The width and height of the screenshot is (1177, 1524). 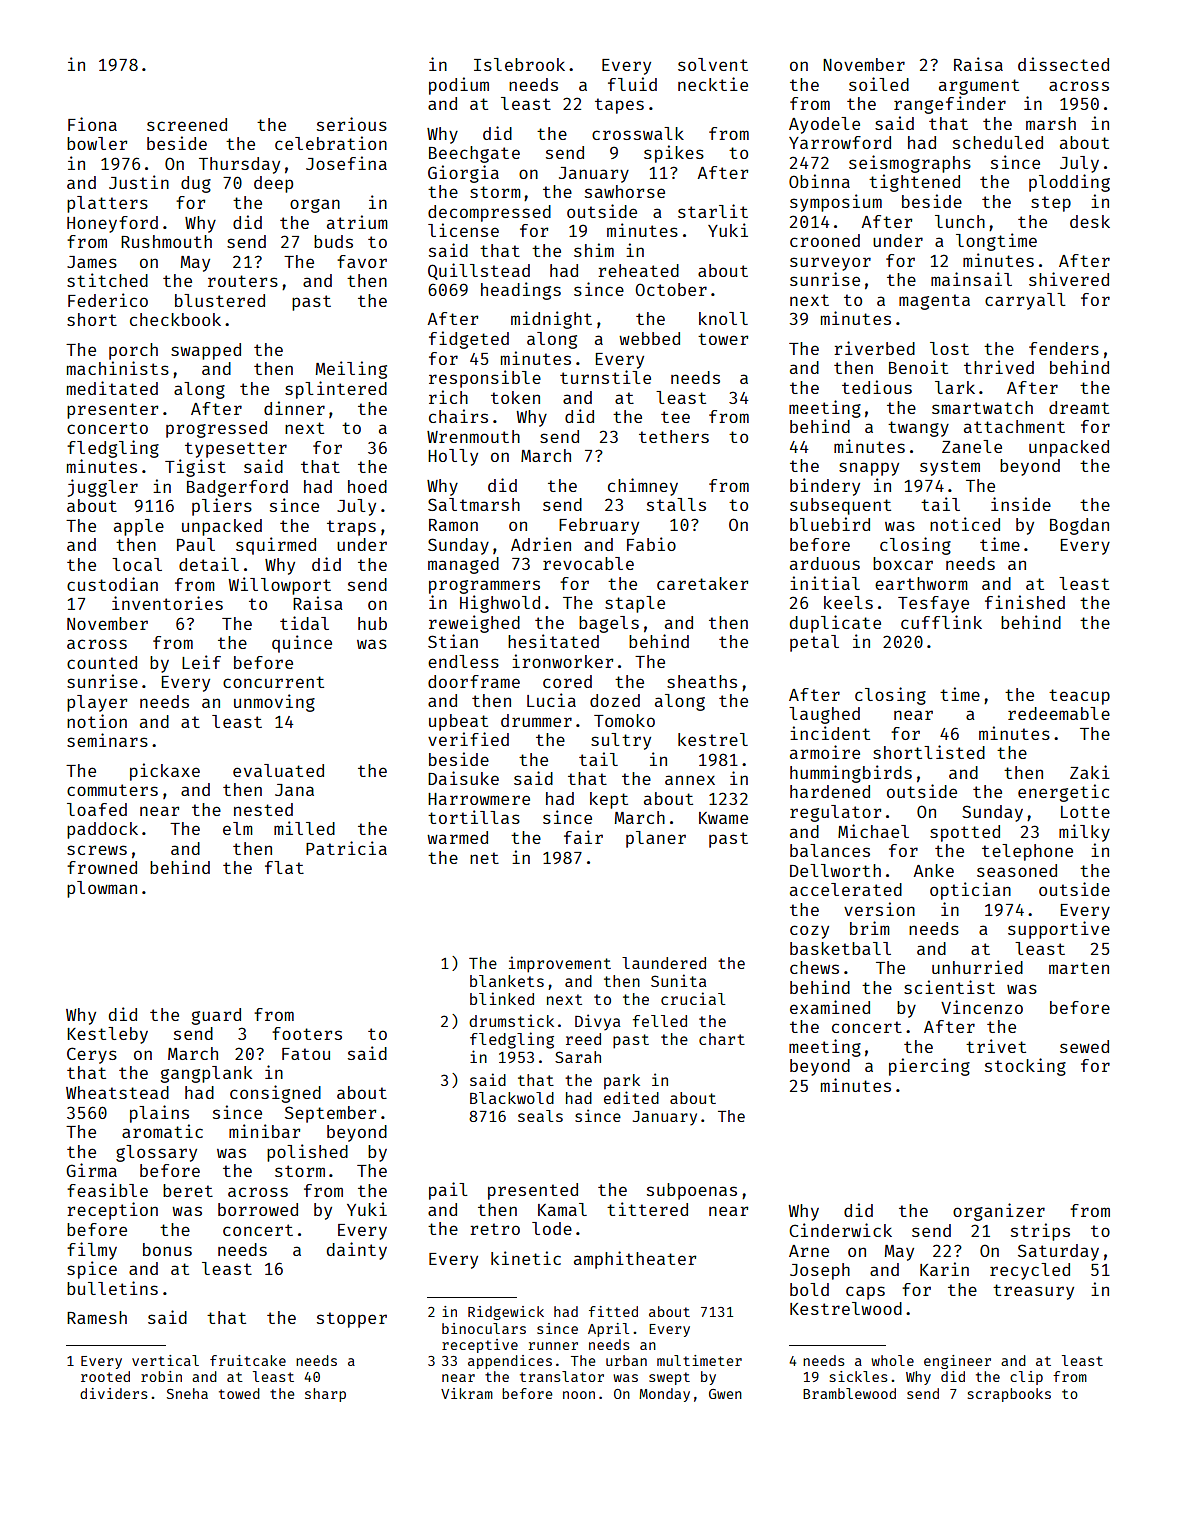 What do you see at coordinates (892, 1360) in the screenshot?
I see `whole` at bounding box center [892, 1360].
